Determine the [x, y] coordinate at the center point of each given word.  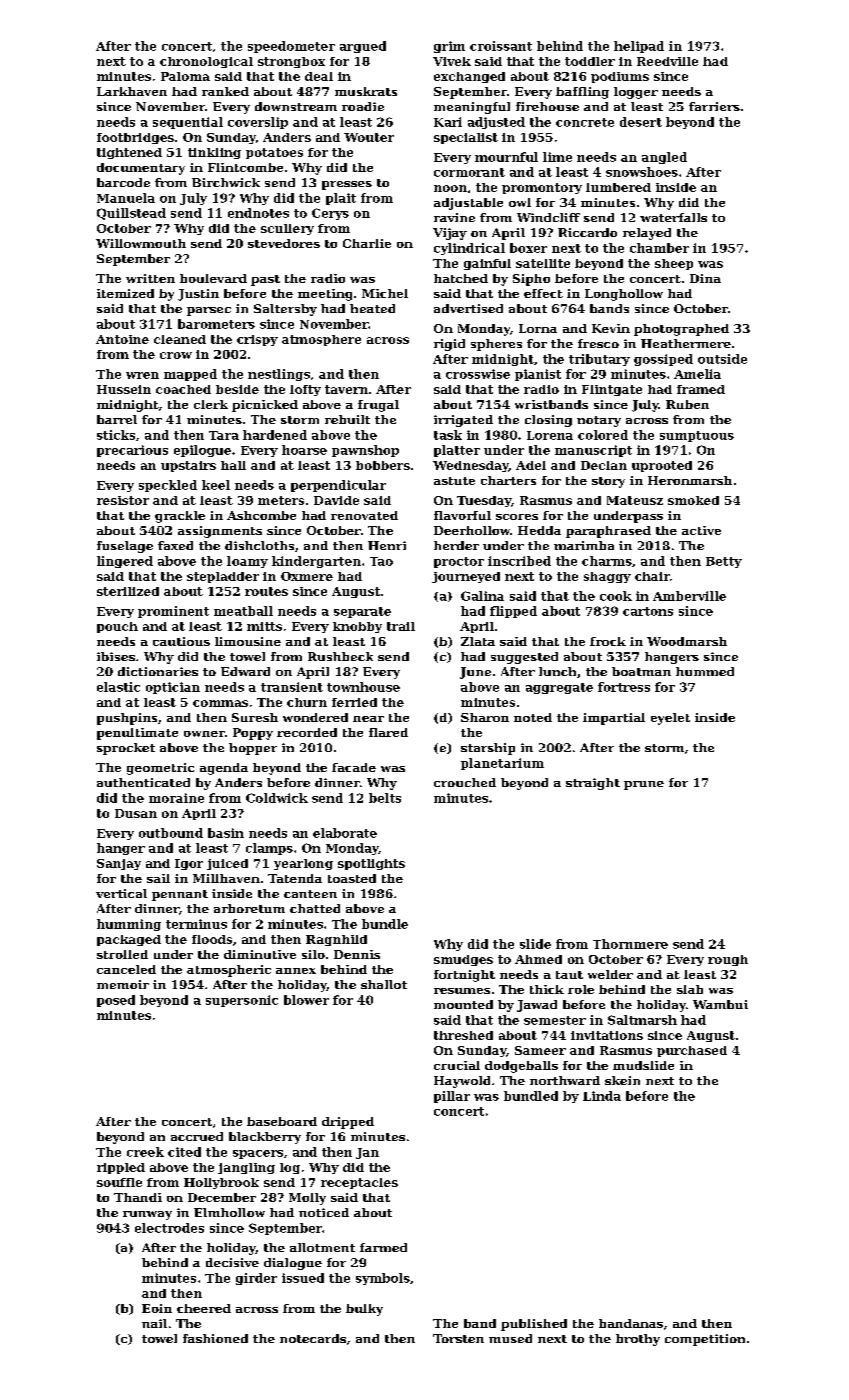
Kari [448, 122]
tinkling [214, 153]
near [368, 719]
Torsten [458, 1338]
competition [705, 1340]
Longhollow [624, 295]
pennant [180, 895]
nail [154, 1323]
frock [608, 641]
